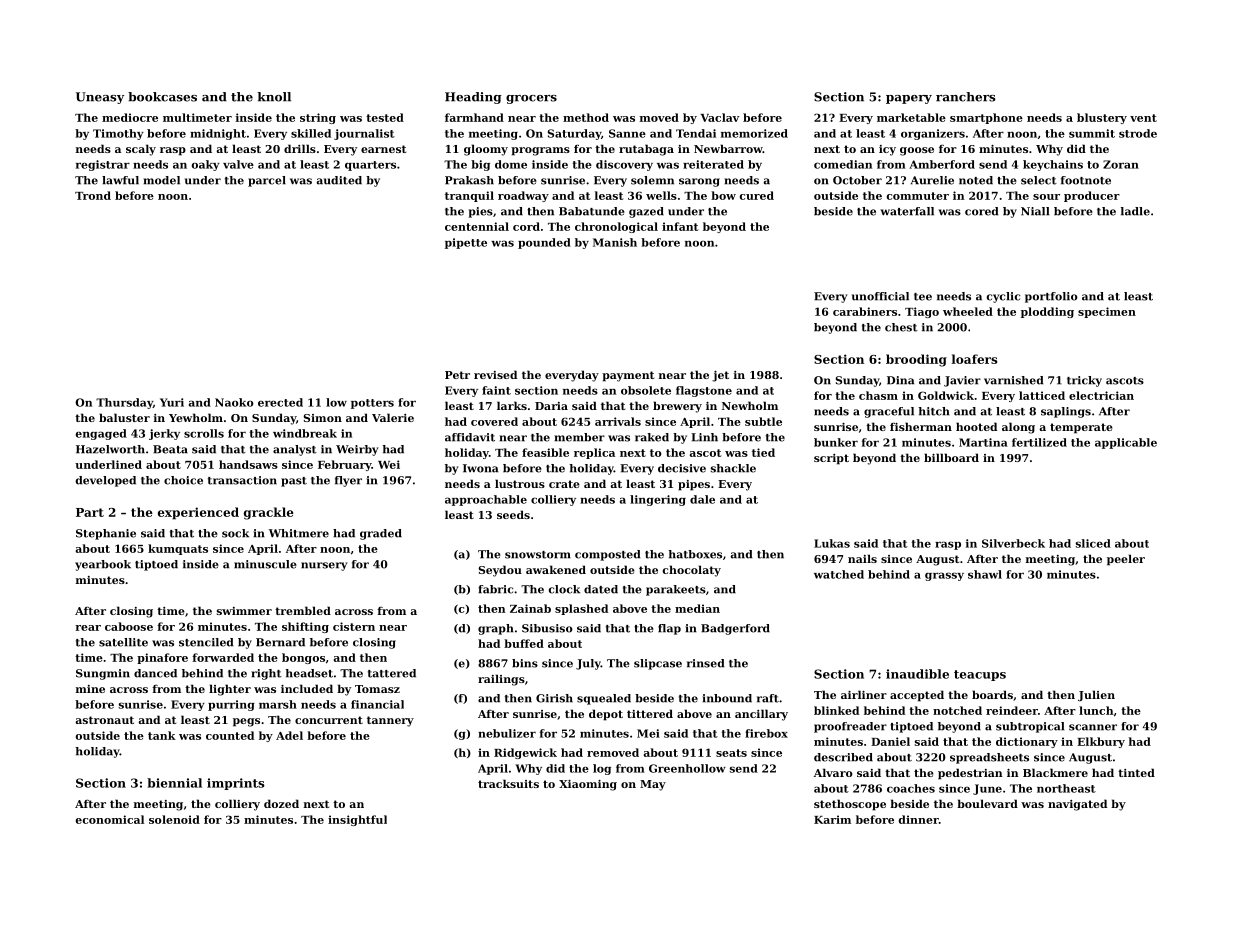 Image resolution: width=1233 pixels, height=952 pixels. Describe the element at coordinates (720, 376) in the screenshot. I see `jet` at that location.
